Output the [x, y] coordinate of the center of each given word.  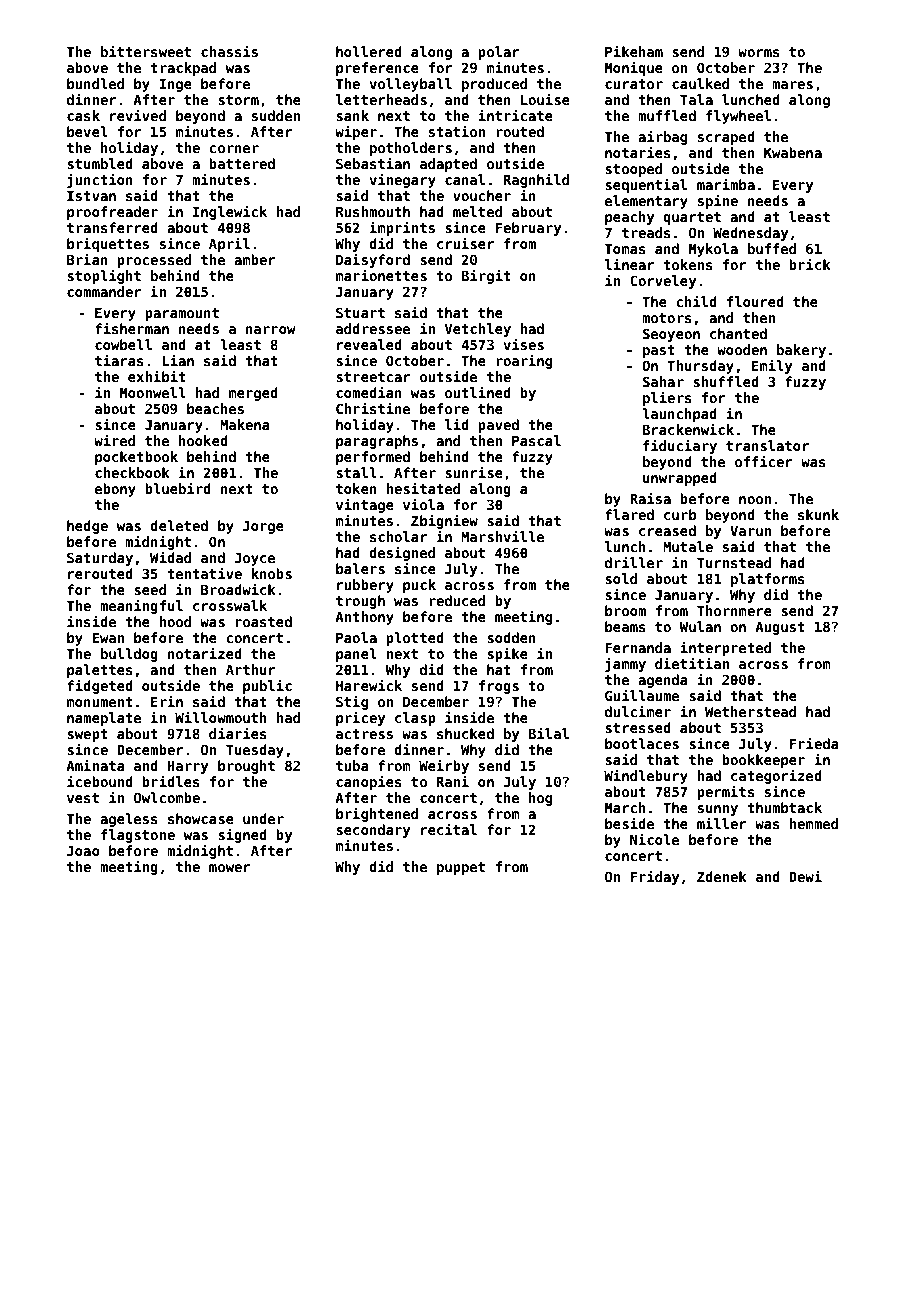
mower [230, 868]
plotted [415, 639]
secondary [373, 831]
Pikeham [634, 51]
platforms [768, 580]
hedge [87, 527]
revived [138, 115]
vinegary [403, 180]
